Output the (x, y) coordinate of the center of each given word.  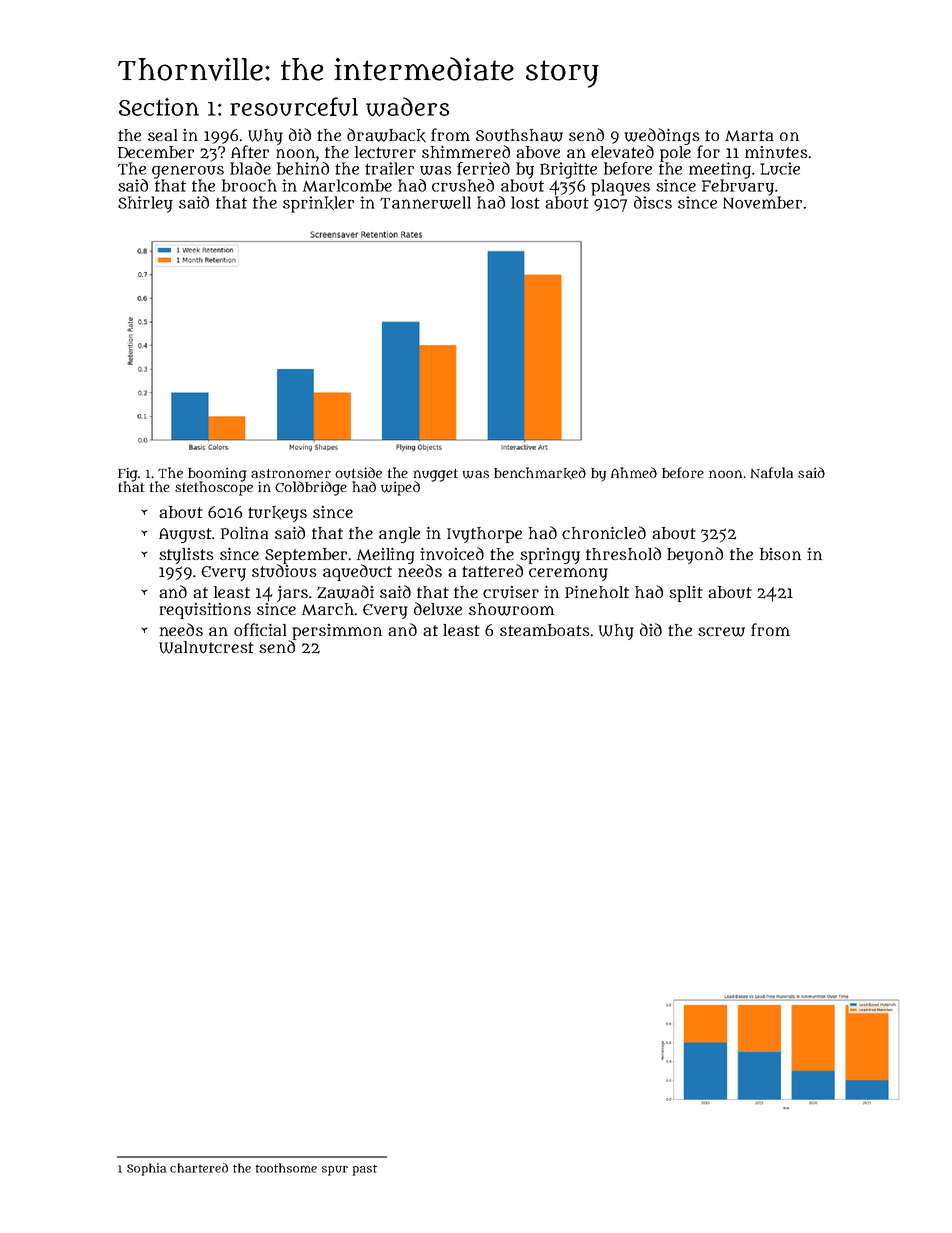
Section (159, 107)
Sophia (146, 1169)
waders (407, 107)
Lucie (780, 168)
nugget (436, 474)
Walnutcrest (206, 647)
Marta (749, 135)
